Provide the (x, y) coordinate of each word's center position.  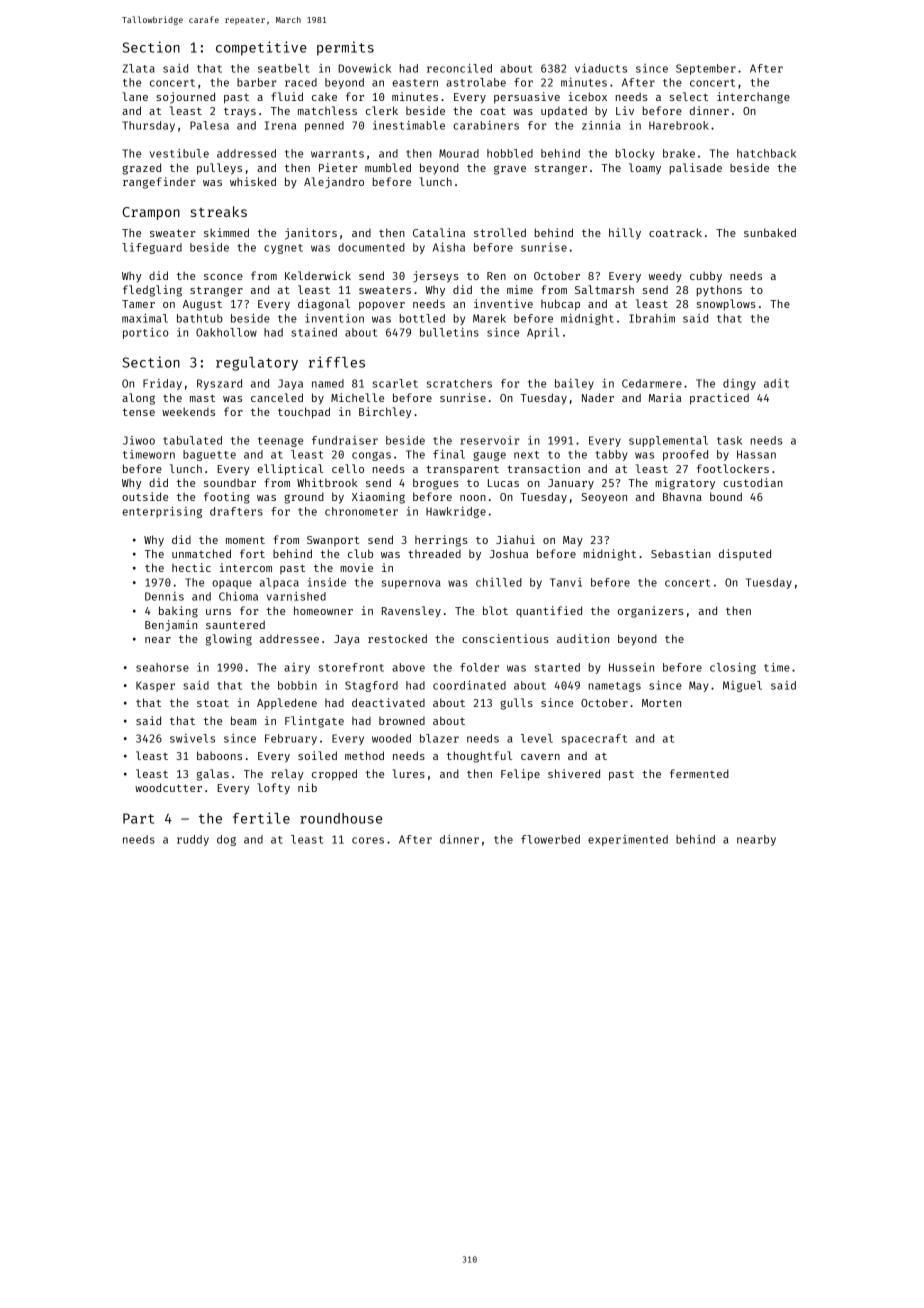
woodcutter (168, 787)
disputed (745, 554)
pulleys (219, 169)
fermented (699, 773)
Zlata (139, 68)
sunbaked (770, 232)
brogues (436, 484)
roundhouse (341, 818)
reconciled (459, 68)
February (291, 739)
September (706, 69)
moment (245, 540)
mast (202, 398)
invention (334, 318)
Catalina (439, 232)
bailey (574, 384)
